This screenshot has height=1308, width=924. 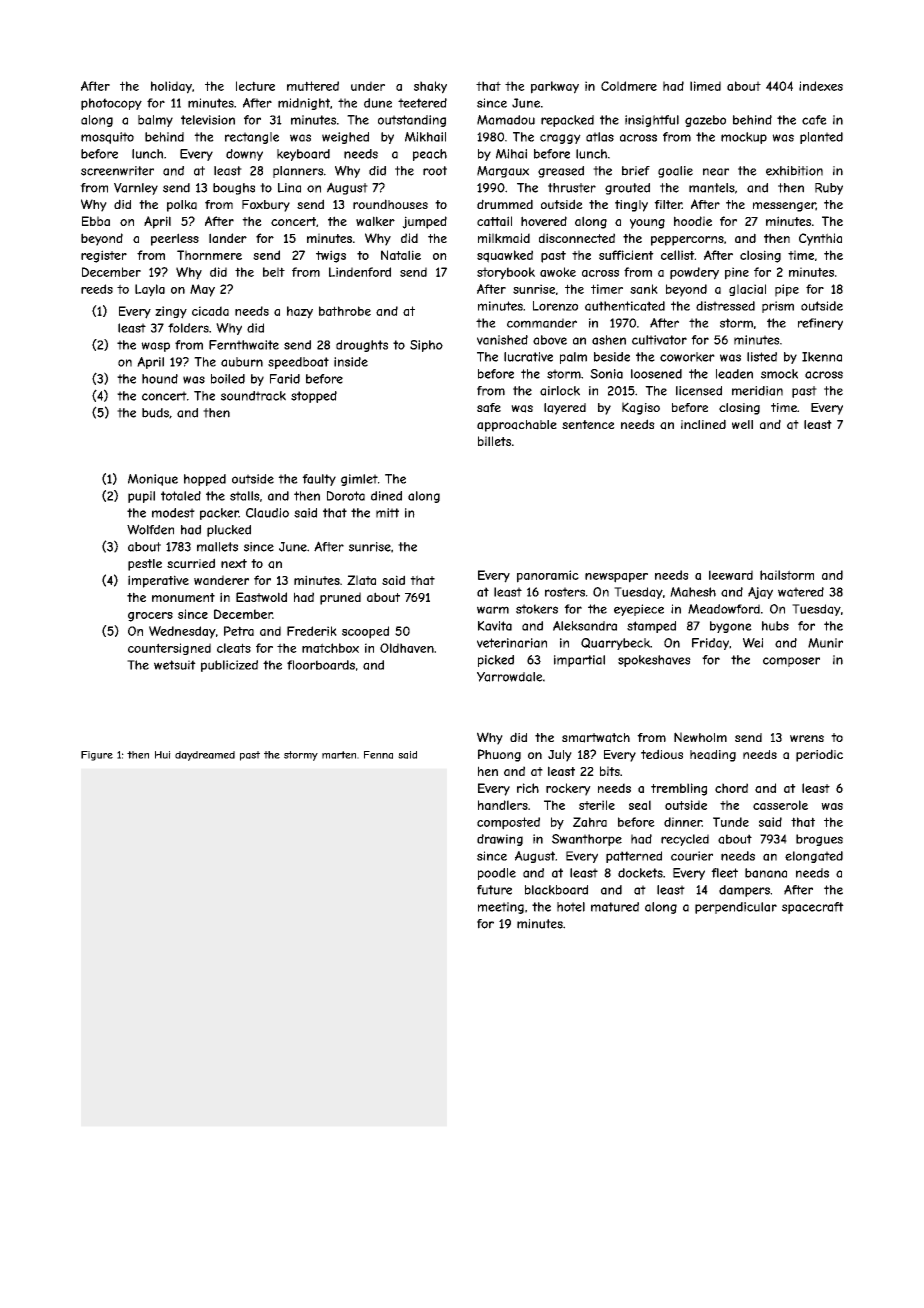 I want to click on holiday, so click(x=171, y=87).
